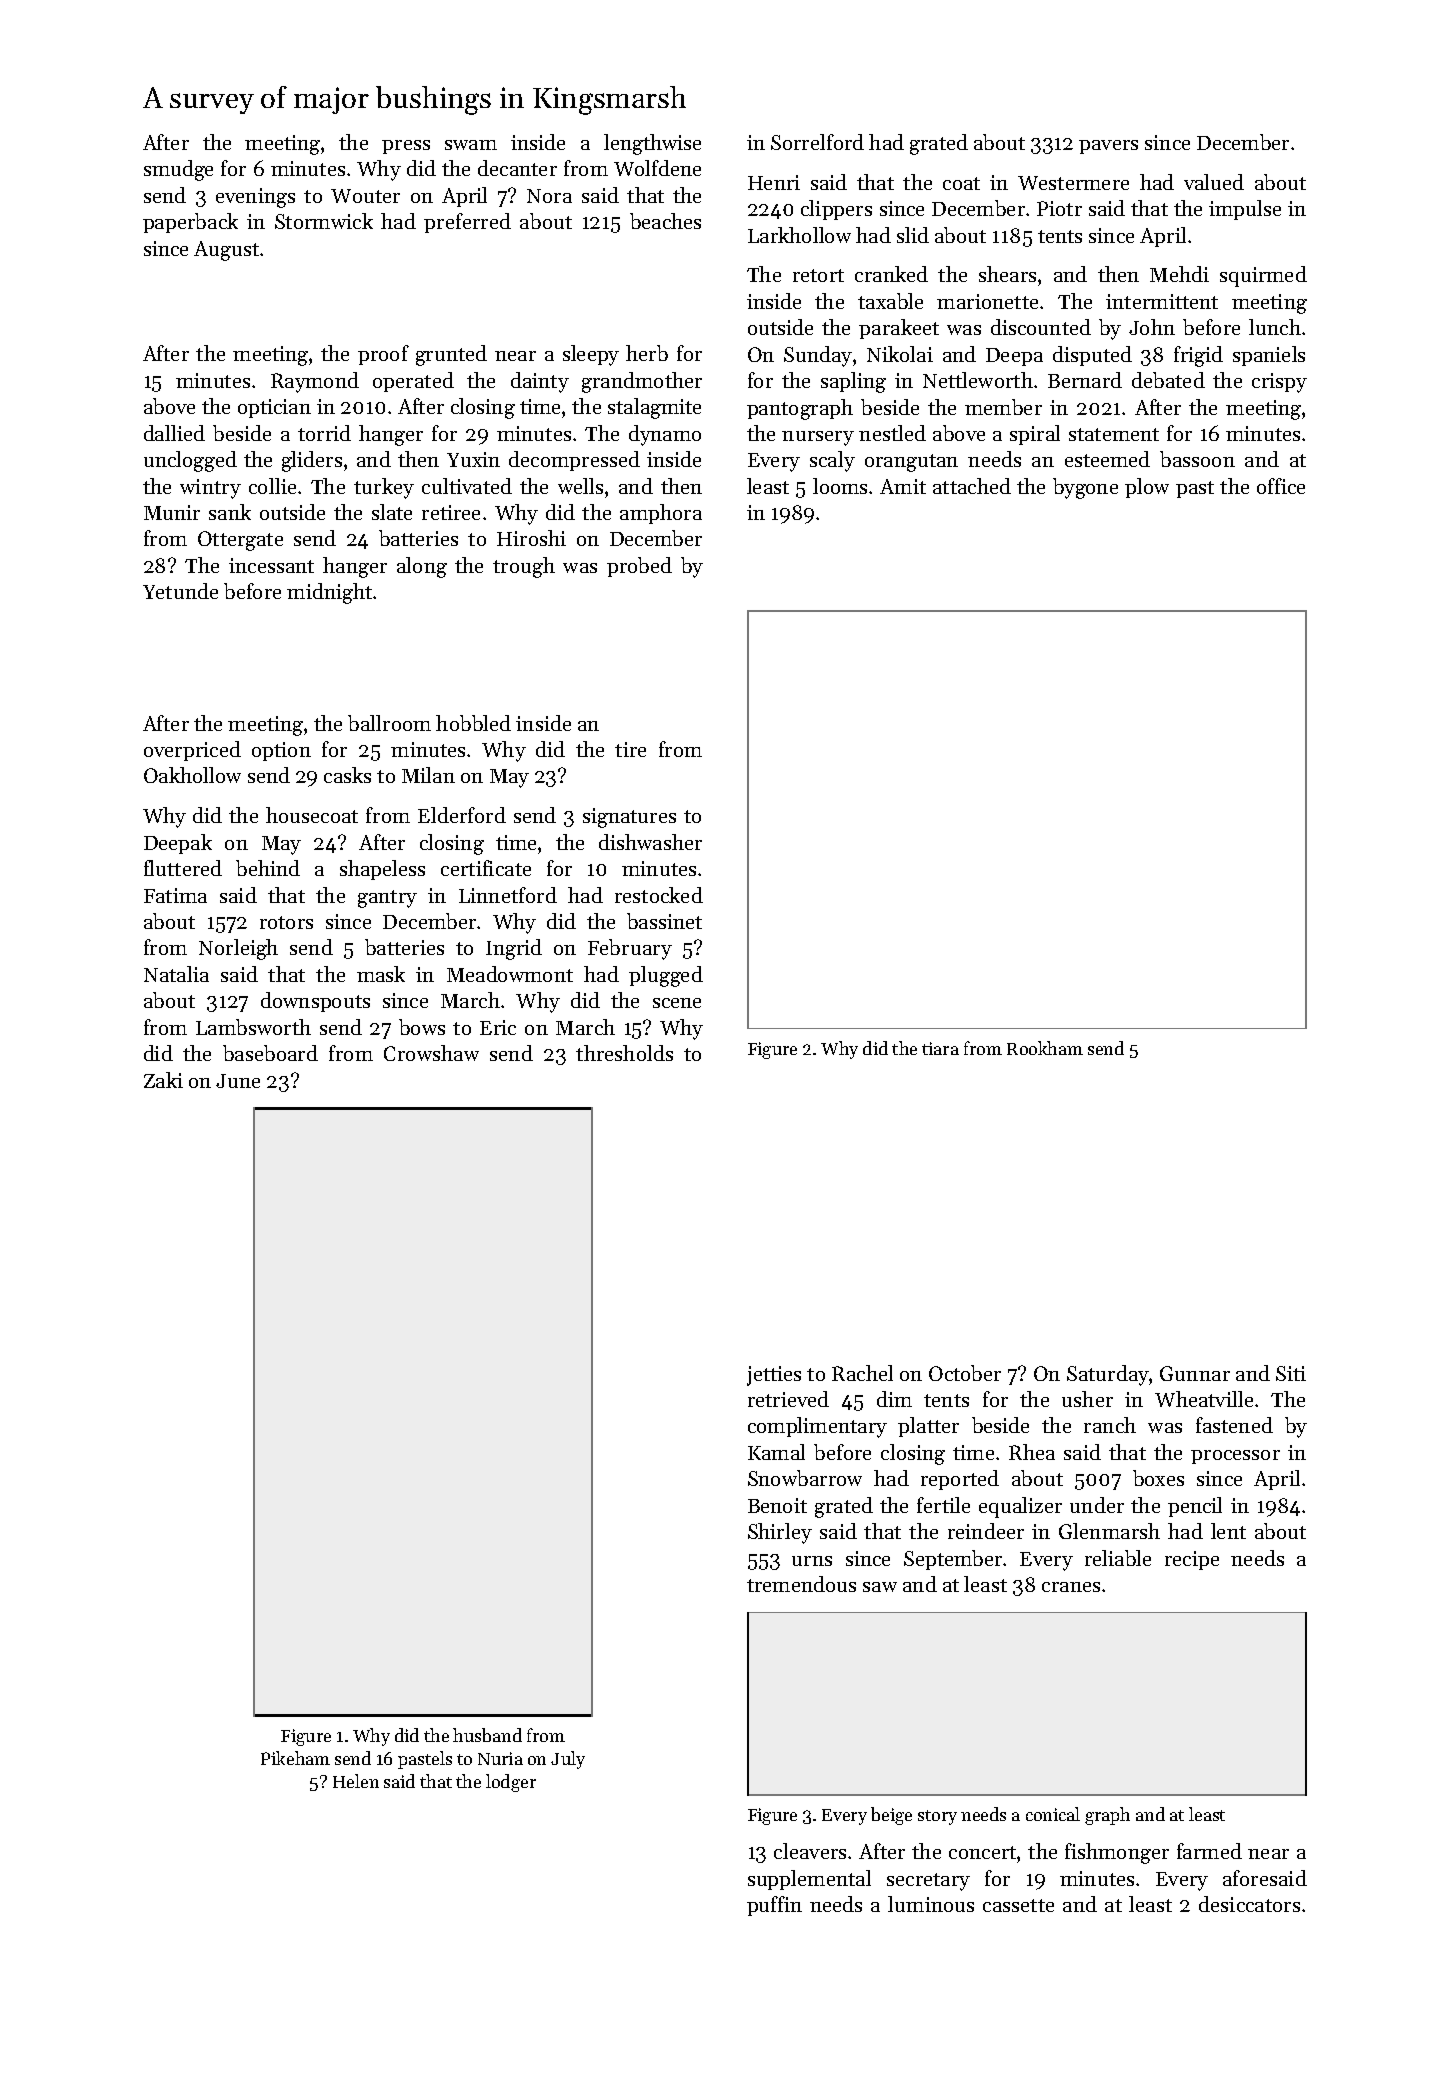 The image size is (1450, 2100). Describe the element at coordinates (356, 1781) in the page. I see `Helen` at that location.
